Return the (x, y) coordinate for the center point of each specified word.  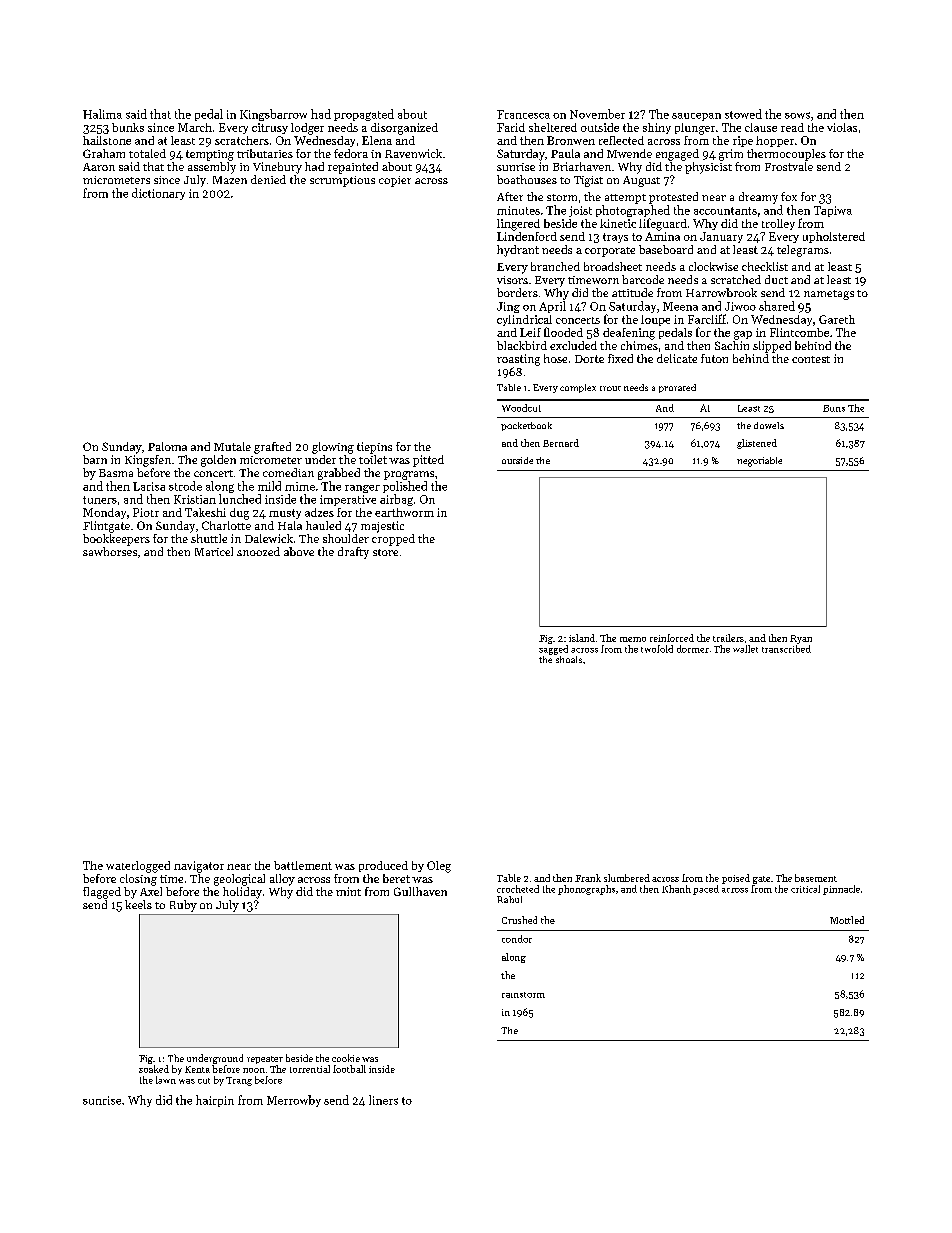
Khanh (676, 889)
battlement (303, 865)
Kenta (197, 1069)
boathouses (527, 179)
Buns (834, 408)
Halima (102, 114)
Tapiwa (833, 211)
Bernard (561, 443)
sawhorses (110, 551)
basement (816, 878)
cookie (346, 1058)
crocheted (518, 889)
